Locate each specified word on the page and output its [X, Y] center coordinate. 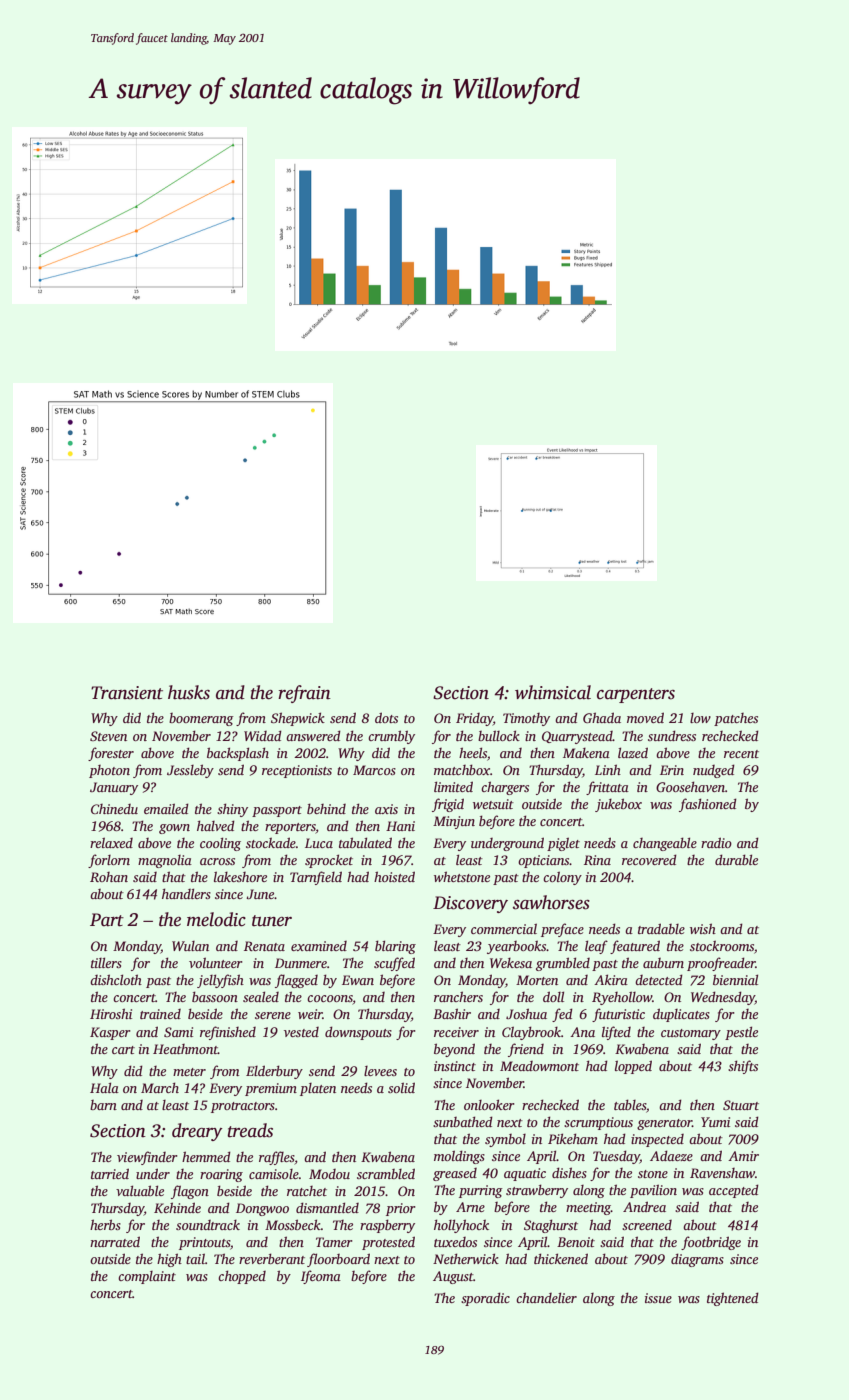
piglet [563, 844]
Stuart [741, 1105]
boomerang [201, 719]
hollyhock [461, 1226]
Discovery [470, 904]
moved [645, 717]
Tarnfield [316, 878]
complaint [147, 1277]
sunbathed [463, 1121]
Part [107, 920]
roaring [221, 1175]
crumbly [391, 737]
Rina [597, 860]
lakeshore [240, 876]
